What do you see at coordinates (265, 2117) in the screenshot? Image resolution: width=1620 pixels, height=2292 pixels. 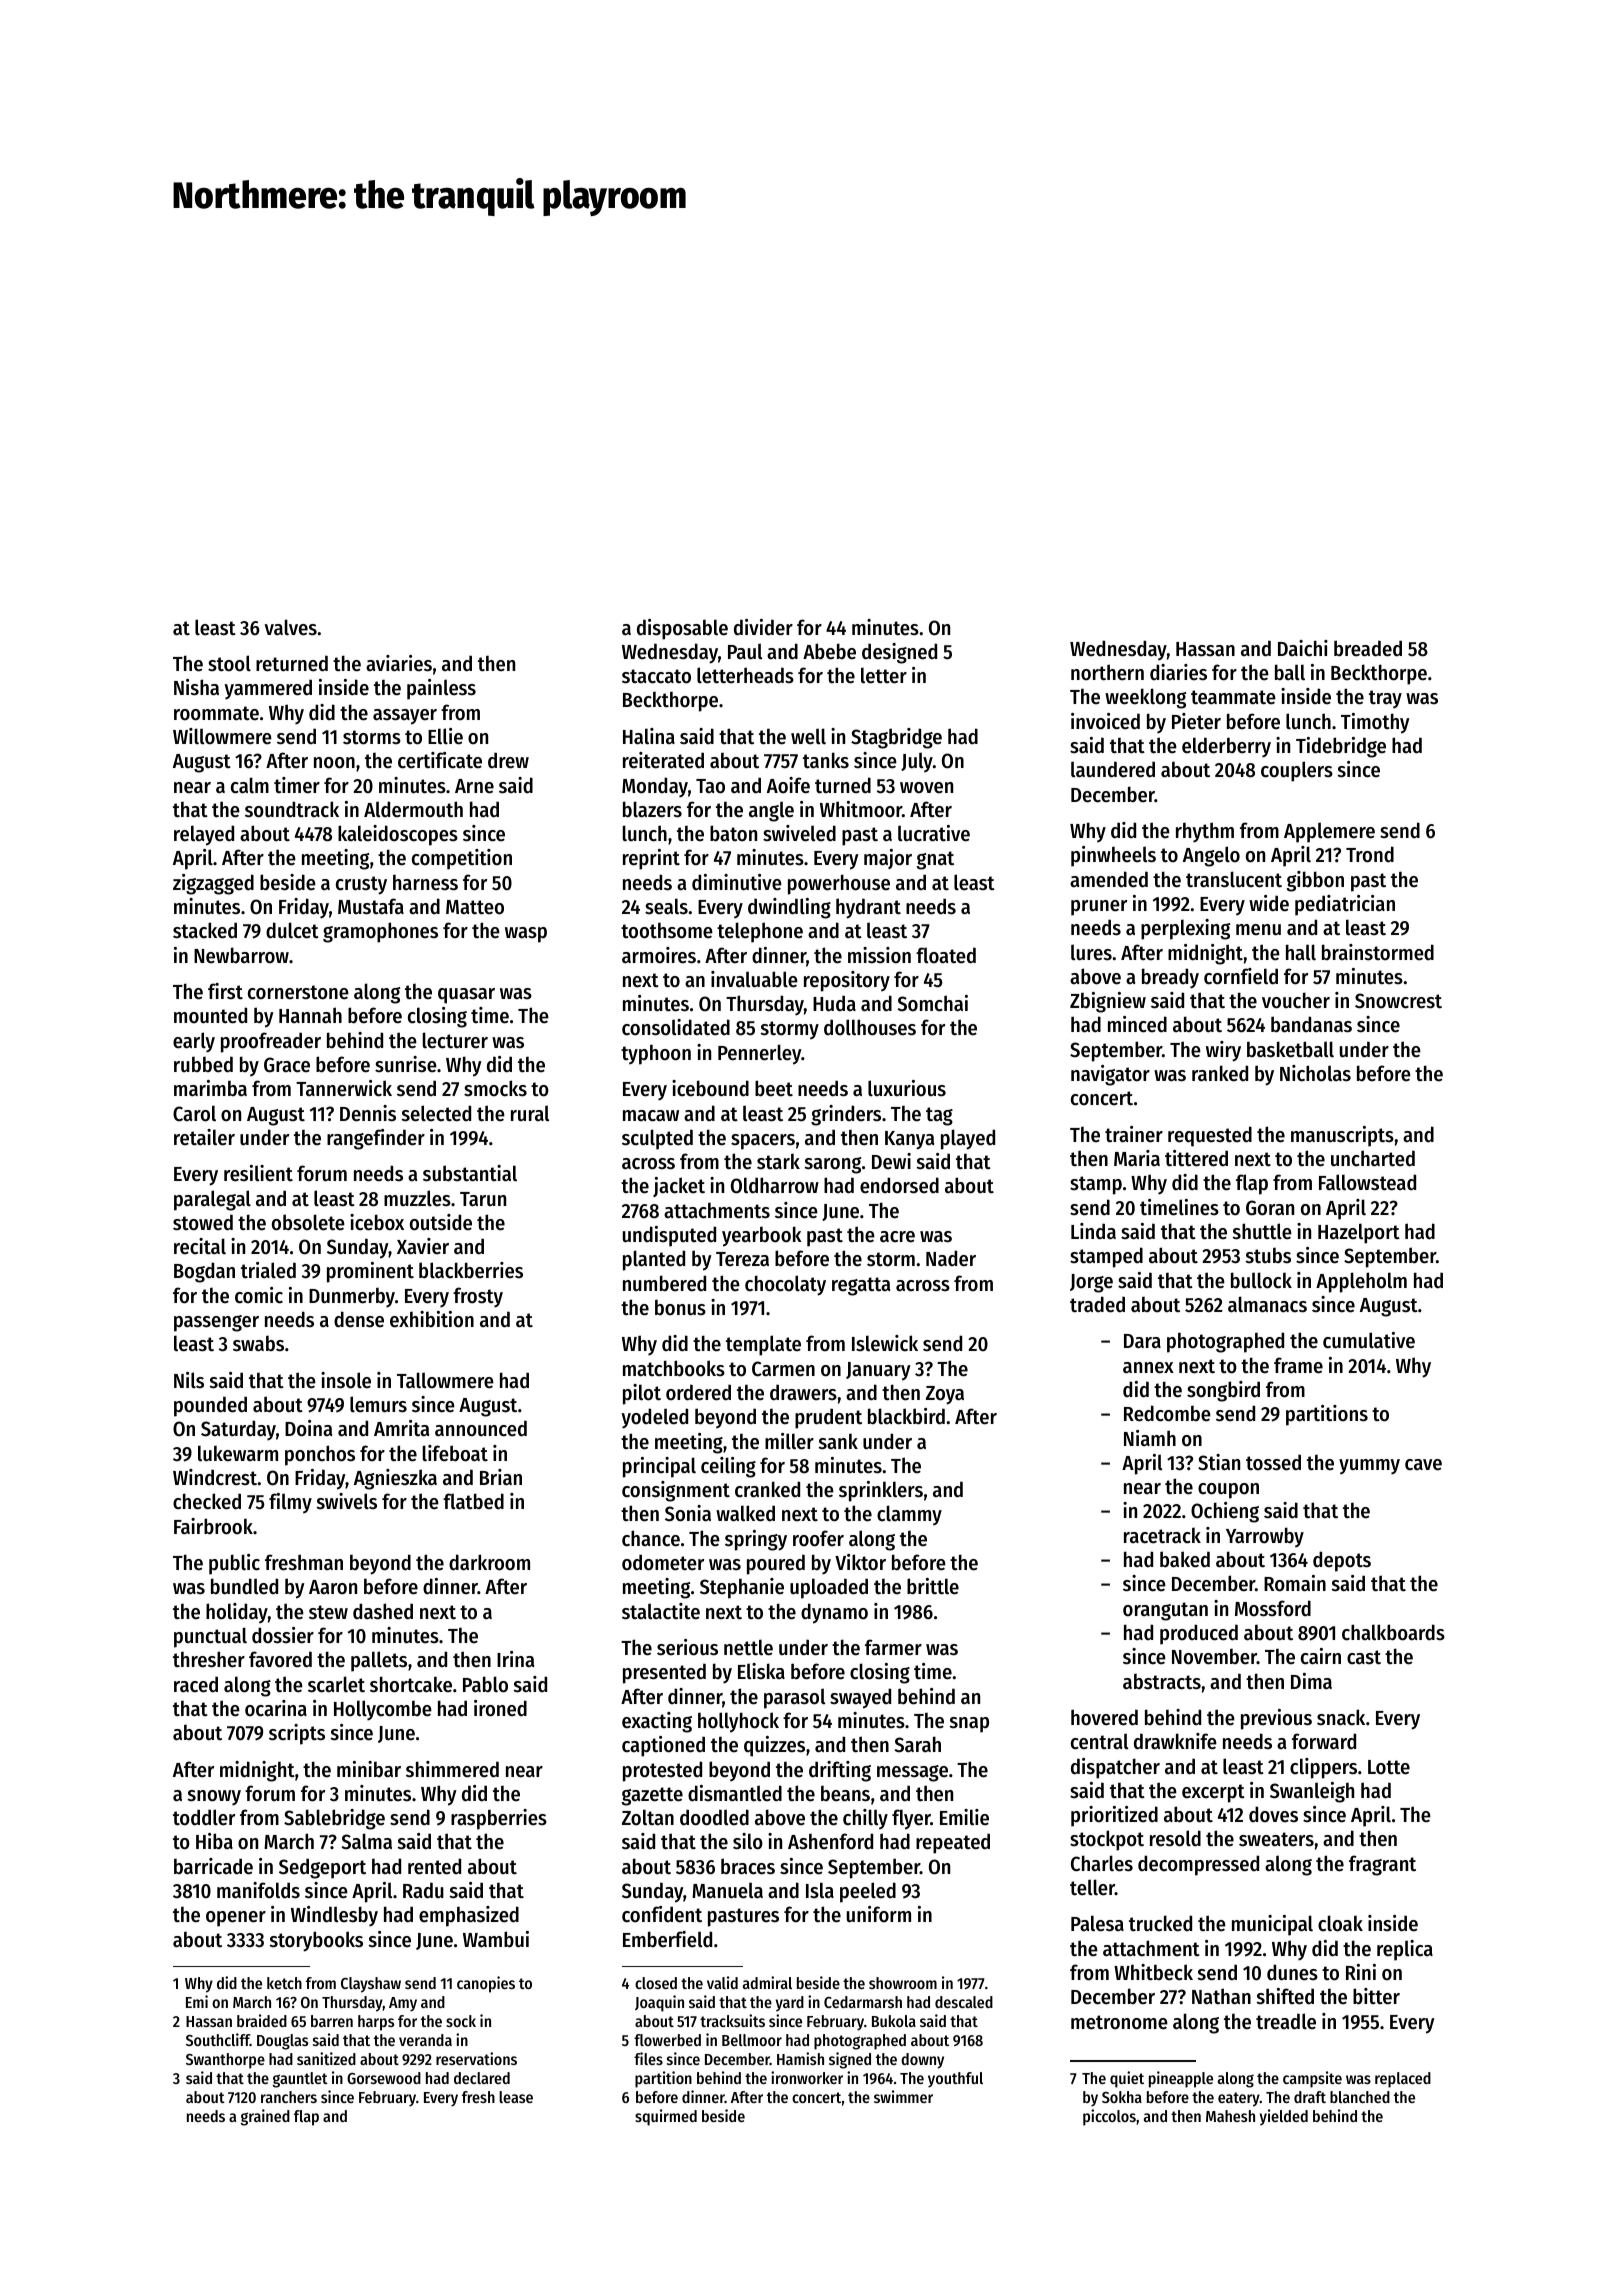 I see `grained` at bounding box center [265, 2117].
